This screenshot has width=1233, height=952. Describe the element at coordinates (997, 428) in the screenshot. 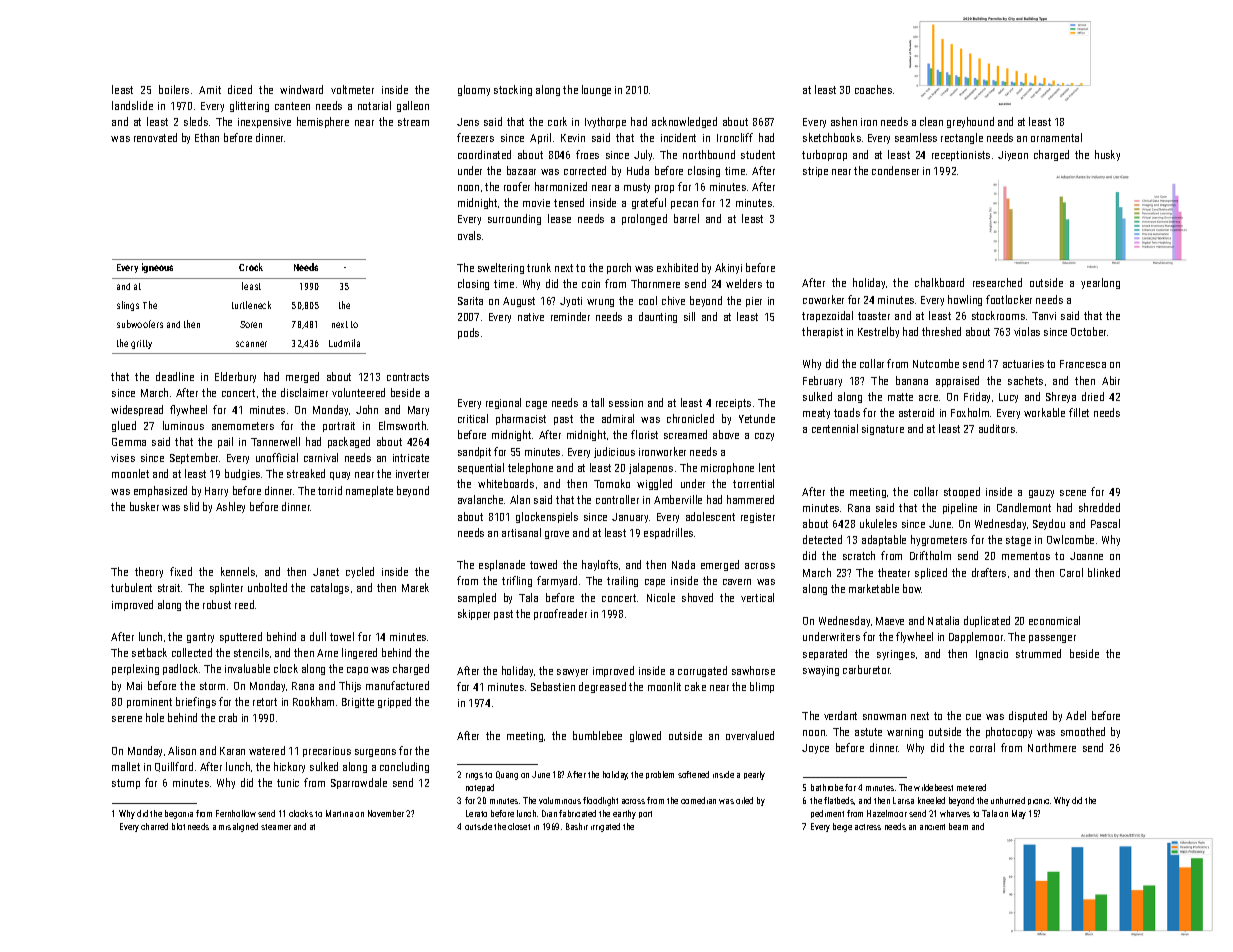

I see `auditors` at that location.
